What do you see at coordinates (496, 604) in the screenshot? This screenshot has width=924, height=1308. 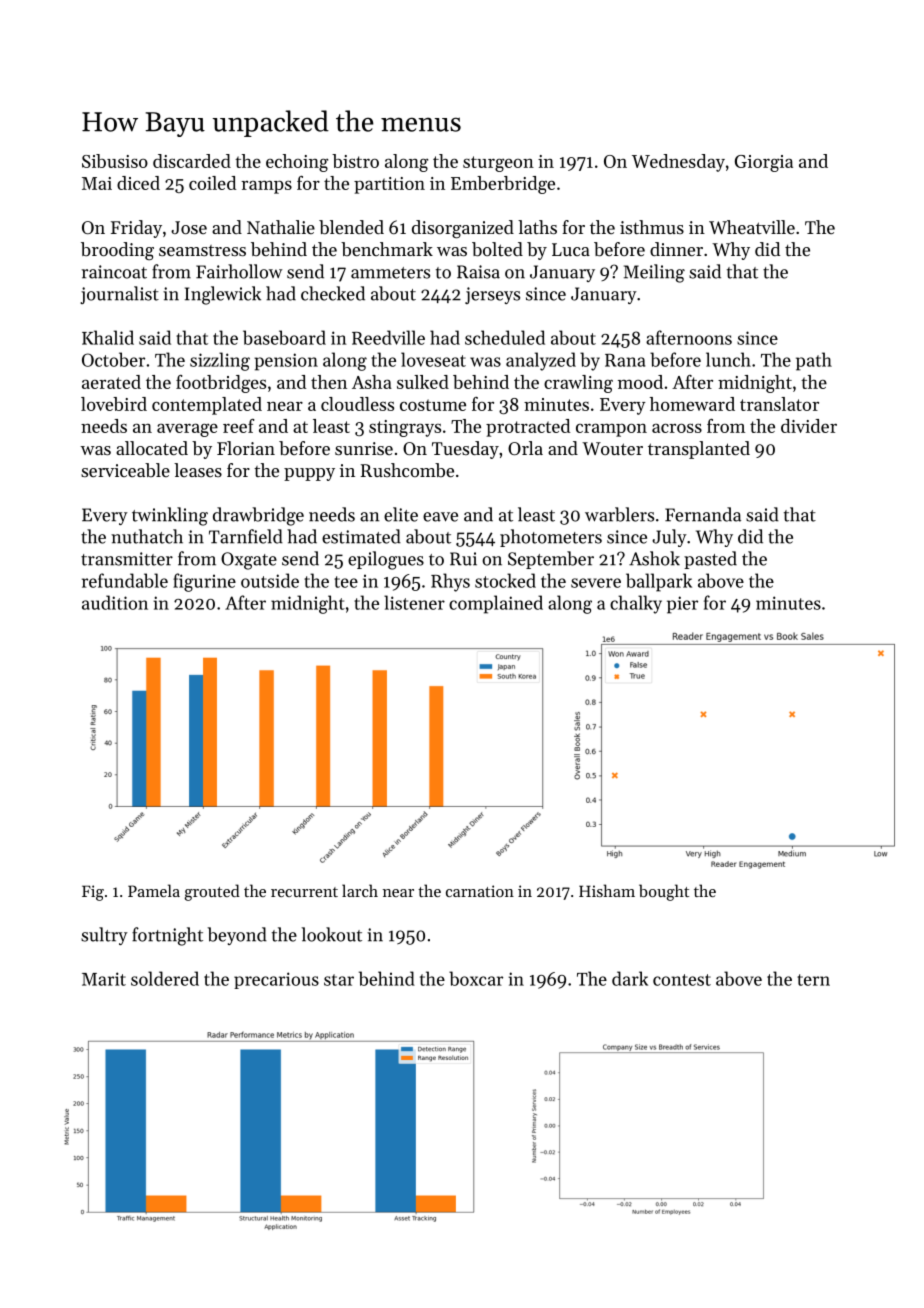 I see `complained` at bounding box center [496, 604].
